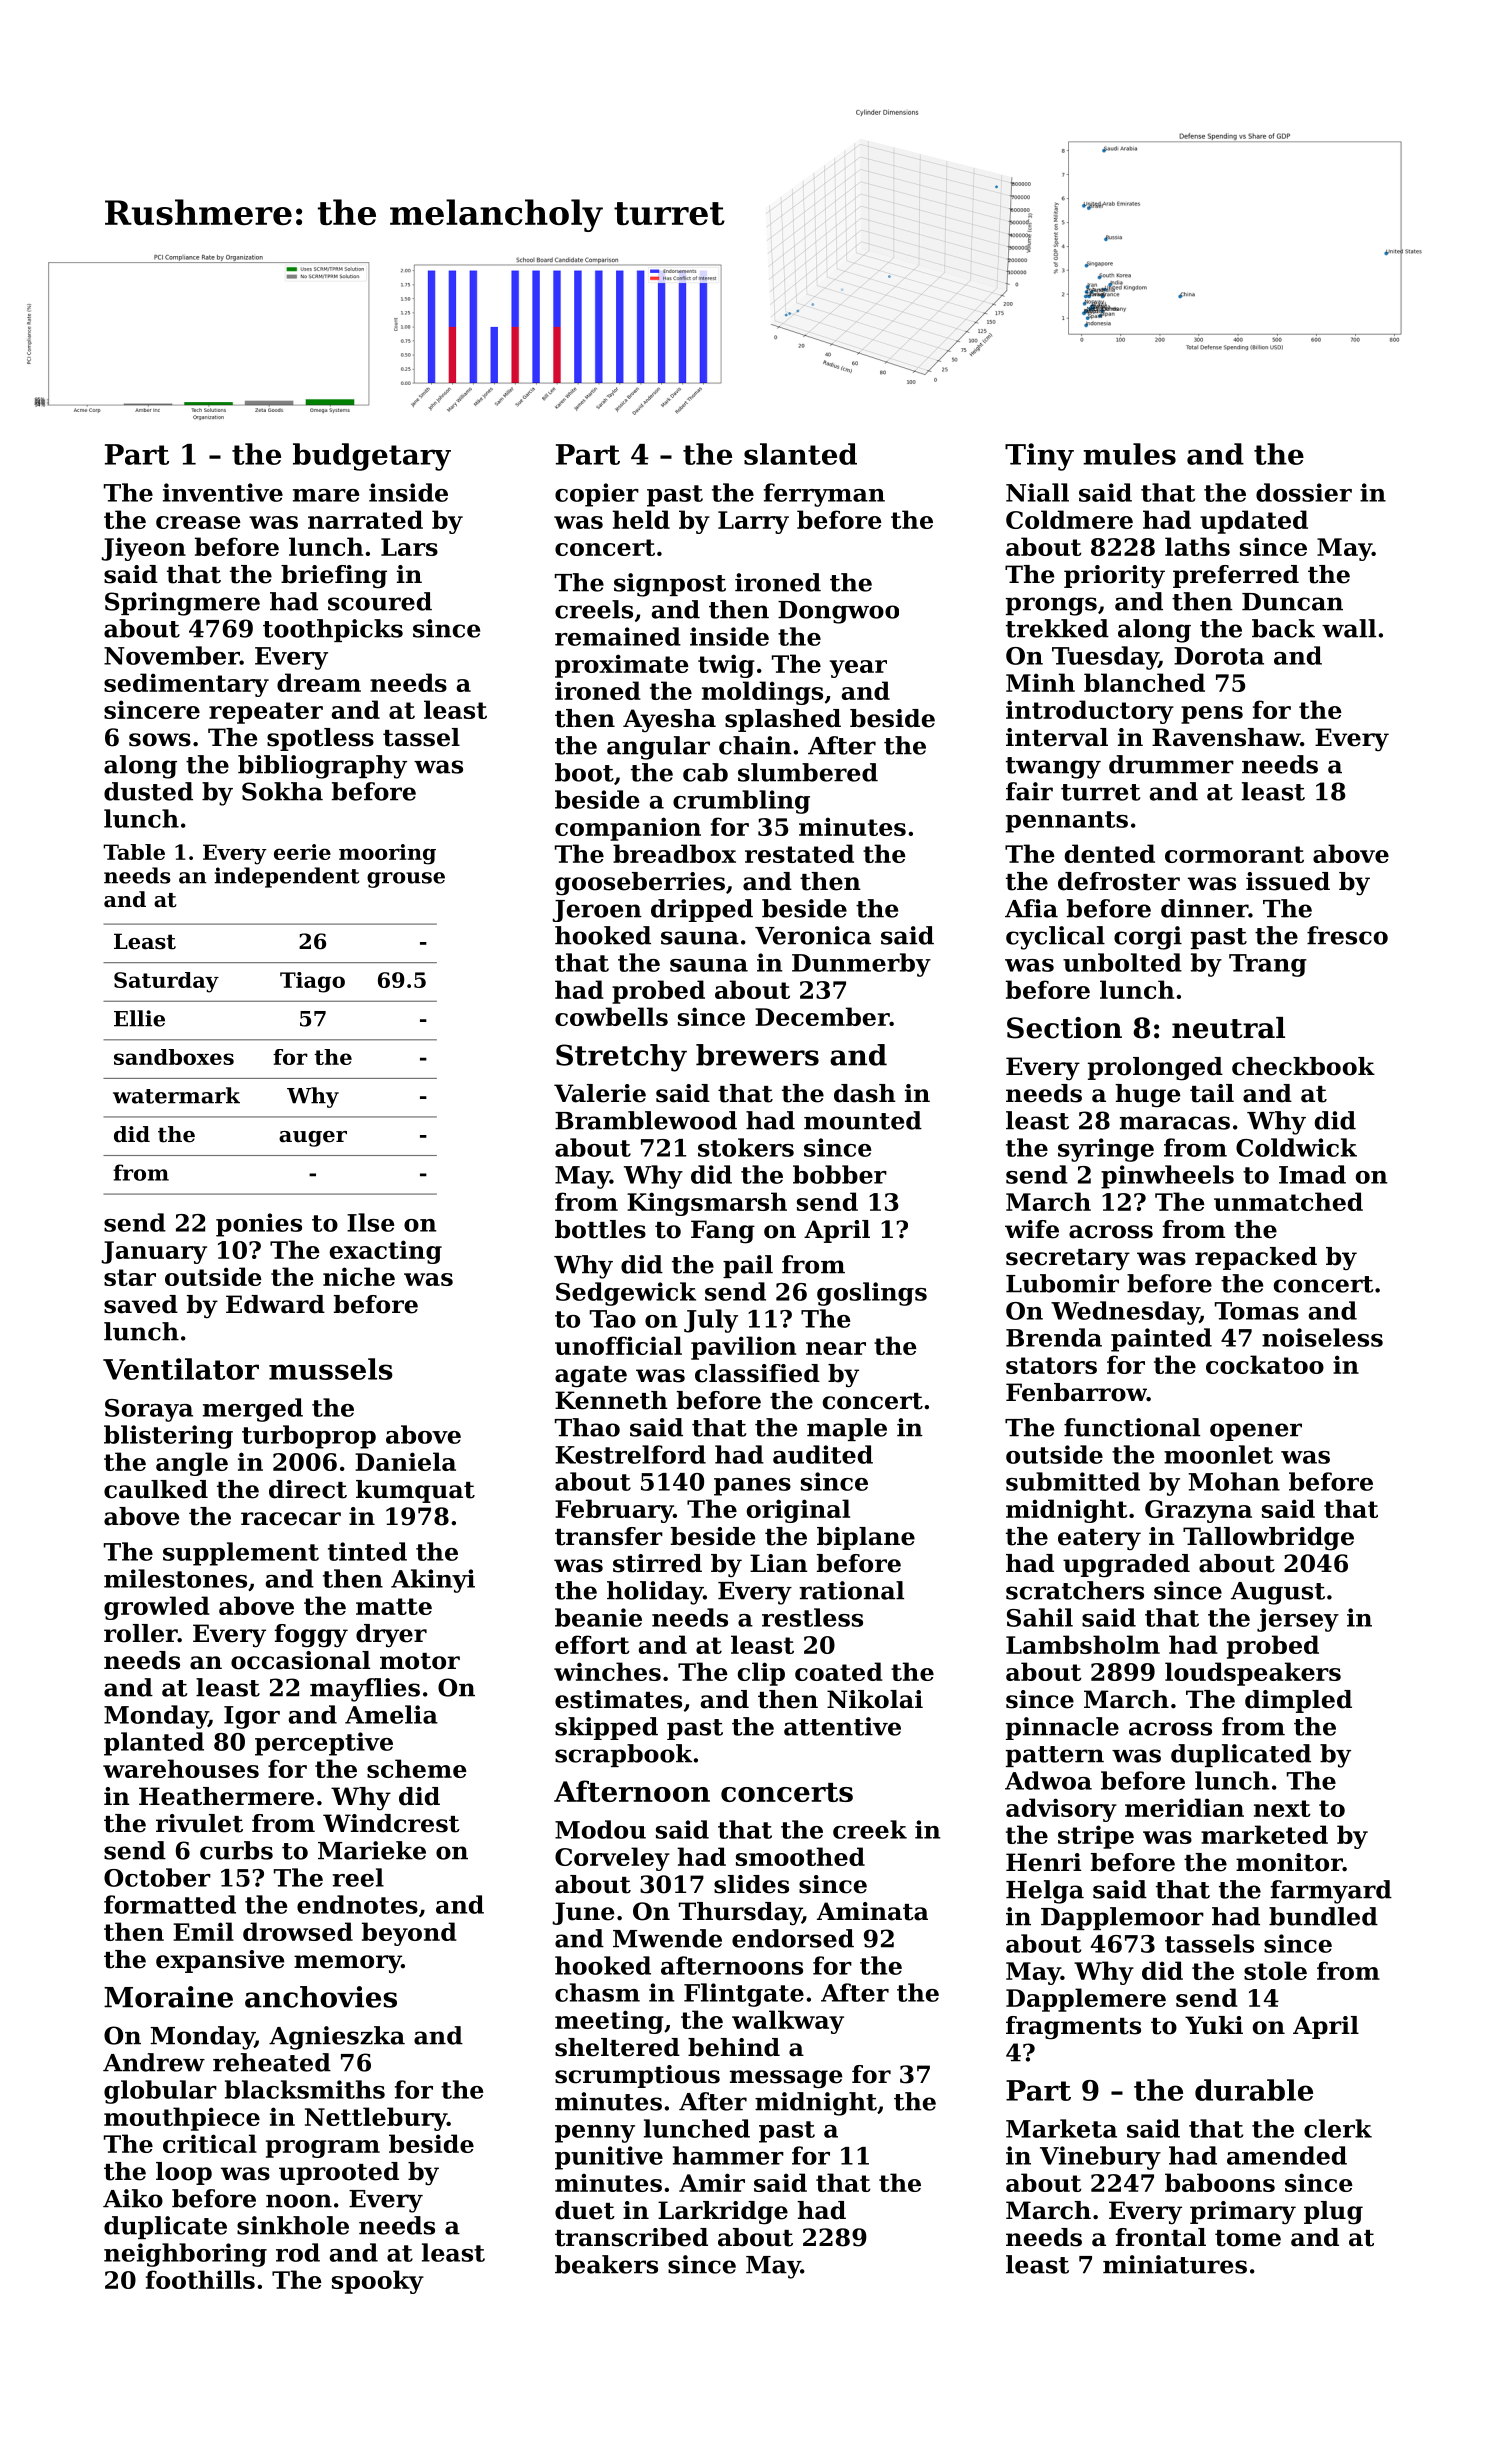 The image size is (1496, 2464). I want to click on auger, so click(313, 1139).
